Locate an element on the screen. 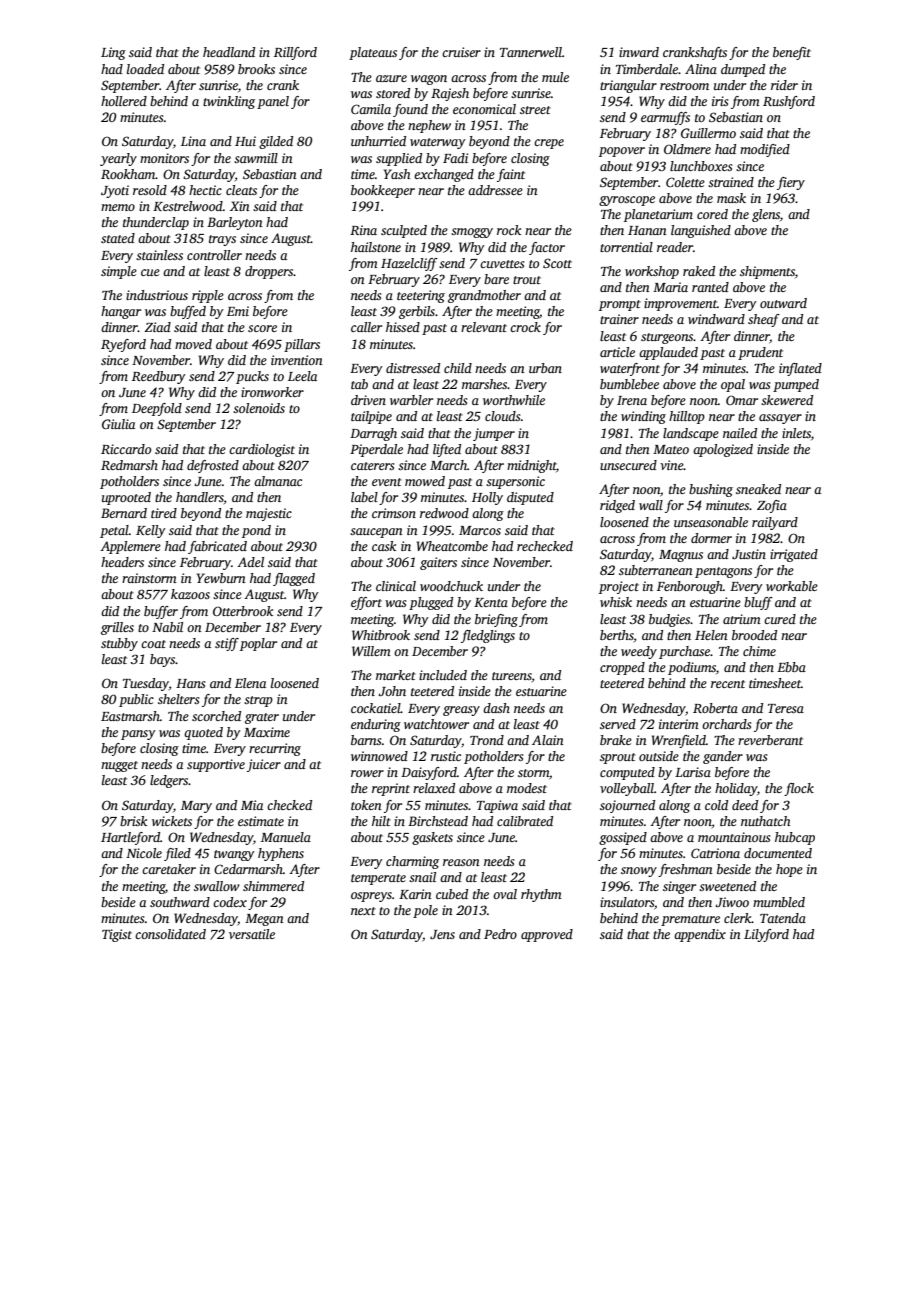 The height and width of the screenshot is (1308, 924). Colette is located at coordinates (685, 182).
